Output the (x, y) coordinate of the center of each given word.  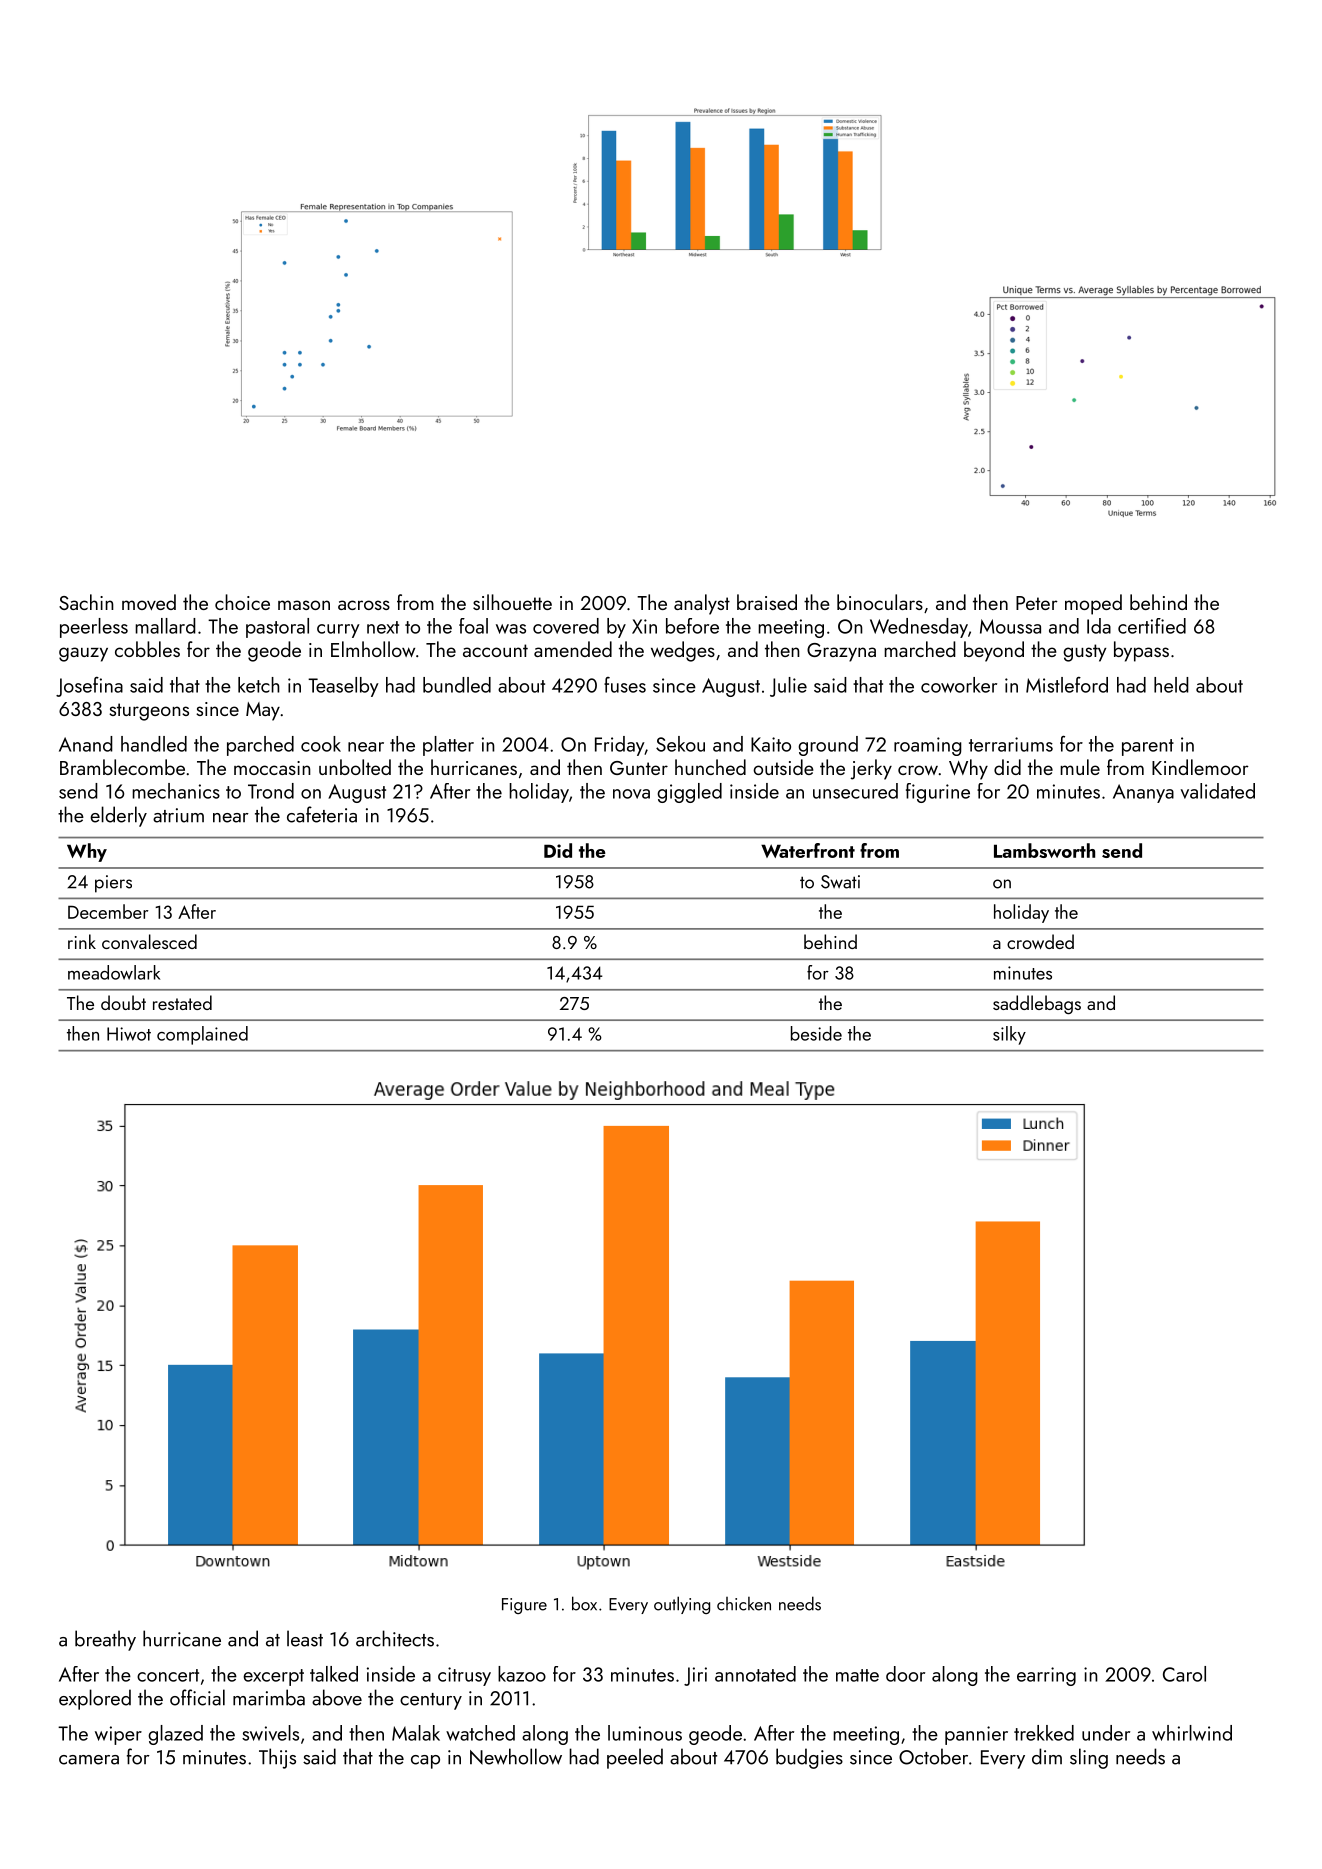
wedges (683, 651)
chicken (744, 1604)
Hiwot (129, 1034)
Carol (1184, 1674)
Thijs (277, 1758)
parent (1148, 747)
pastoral (277, 628)
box (584, 1603)
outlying (682, 1605)
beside (816, 1033)
